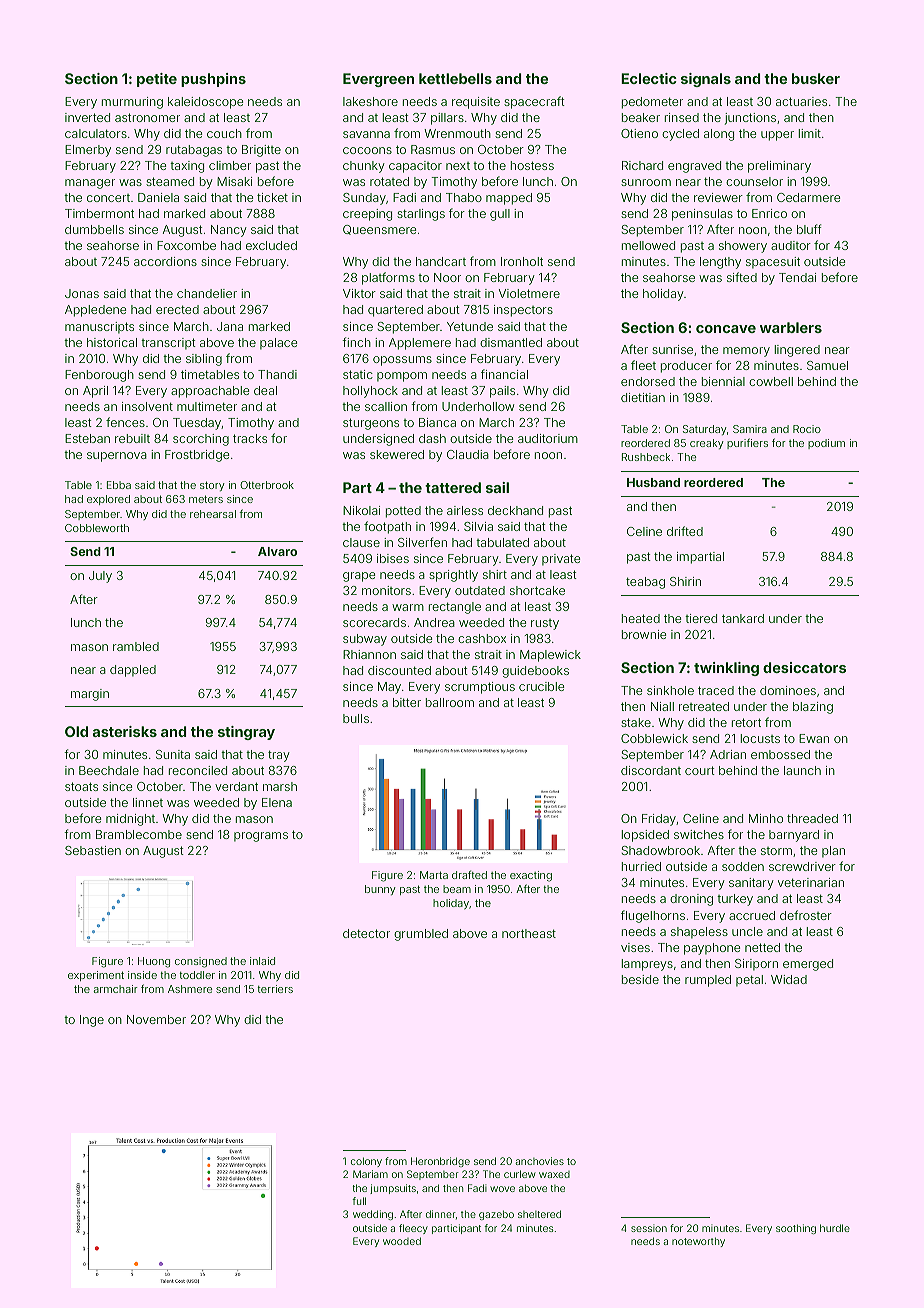 Image resolution: width=924 pixels, height=1308 pixels. I want to click on waxed, so click(554, 1174).
